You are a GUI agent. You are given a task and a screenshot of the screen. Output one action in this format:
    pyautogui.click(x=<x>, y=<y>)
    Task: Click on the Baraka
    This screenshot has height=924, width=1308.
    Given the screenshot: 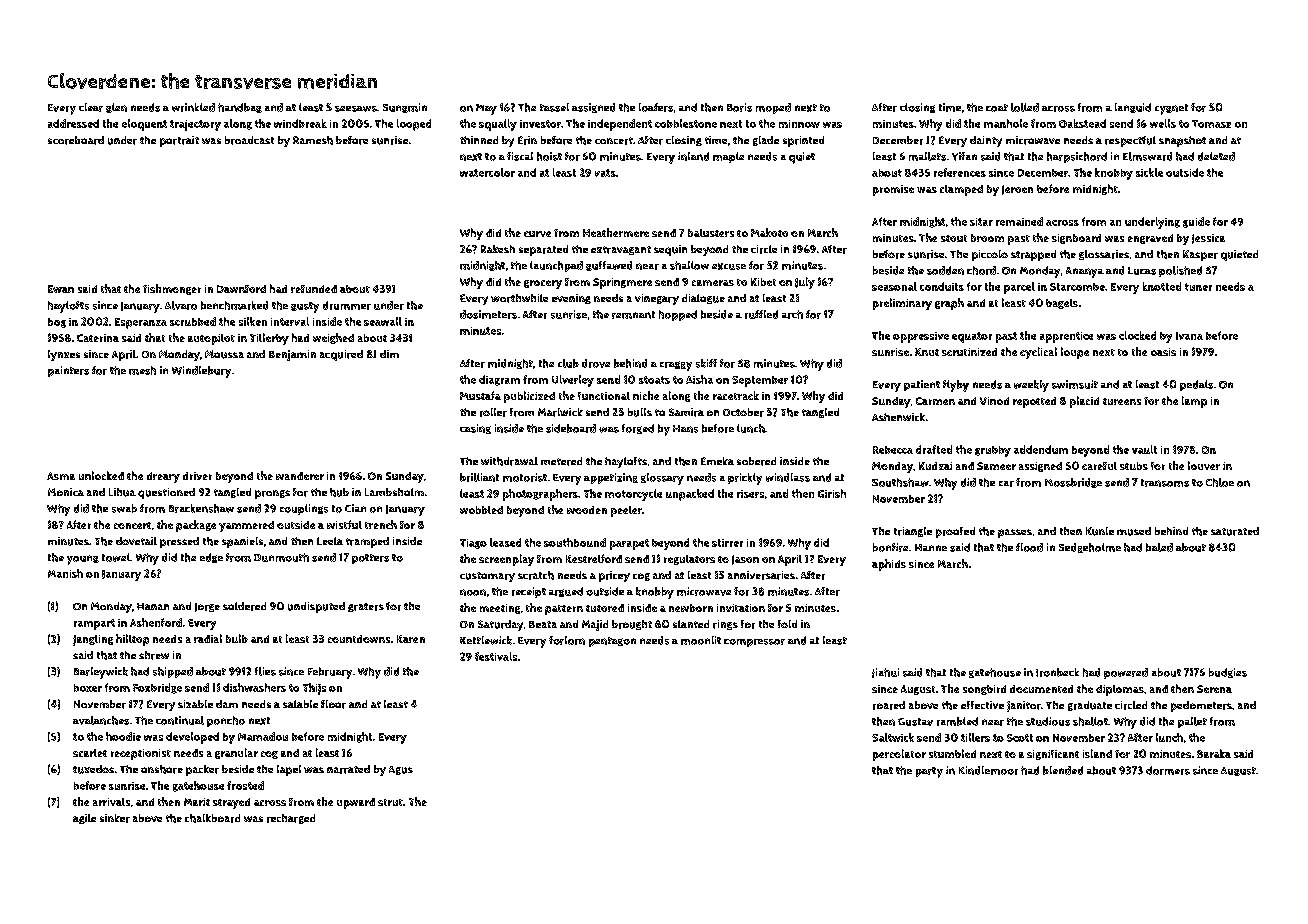 What is the action you would take?
    pyautogui.click(x=1214, y=753)
